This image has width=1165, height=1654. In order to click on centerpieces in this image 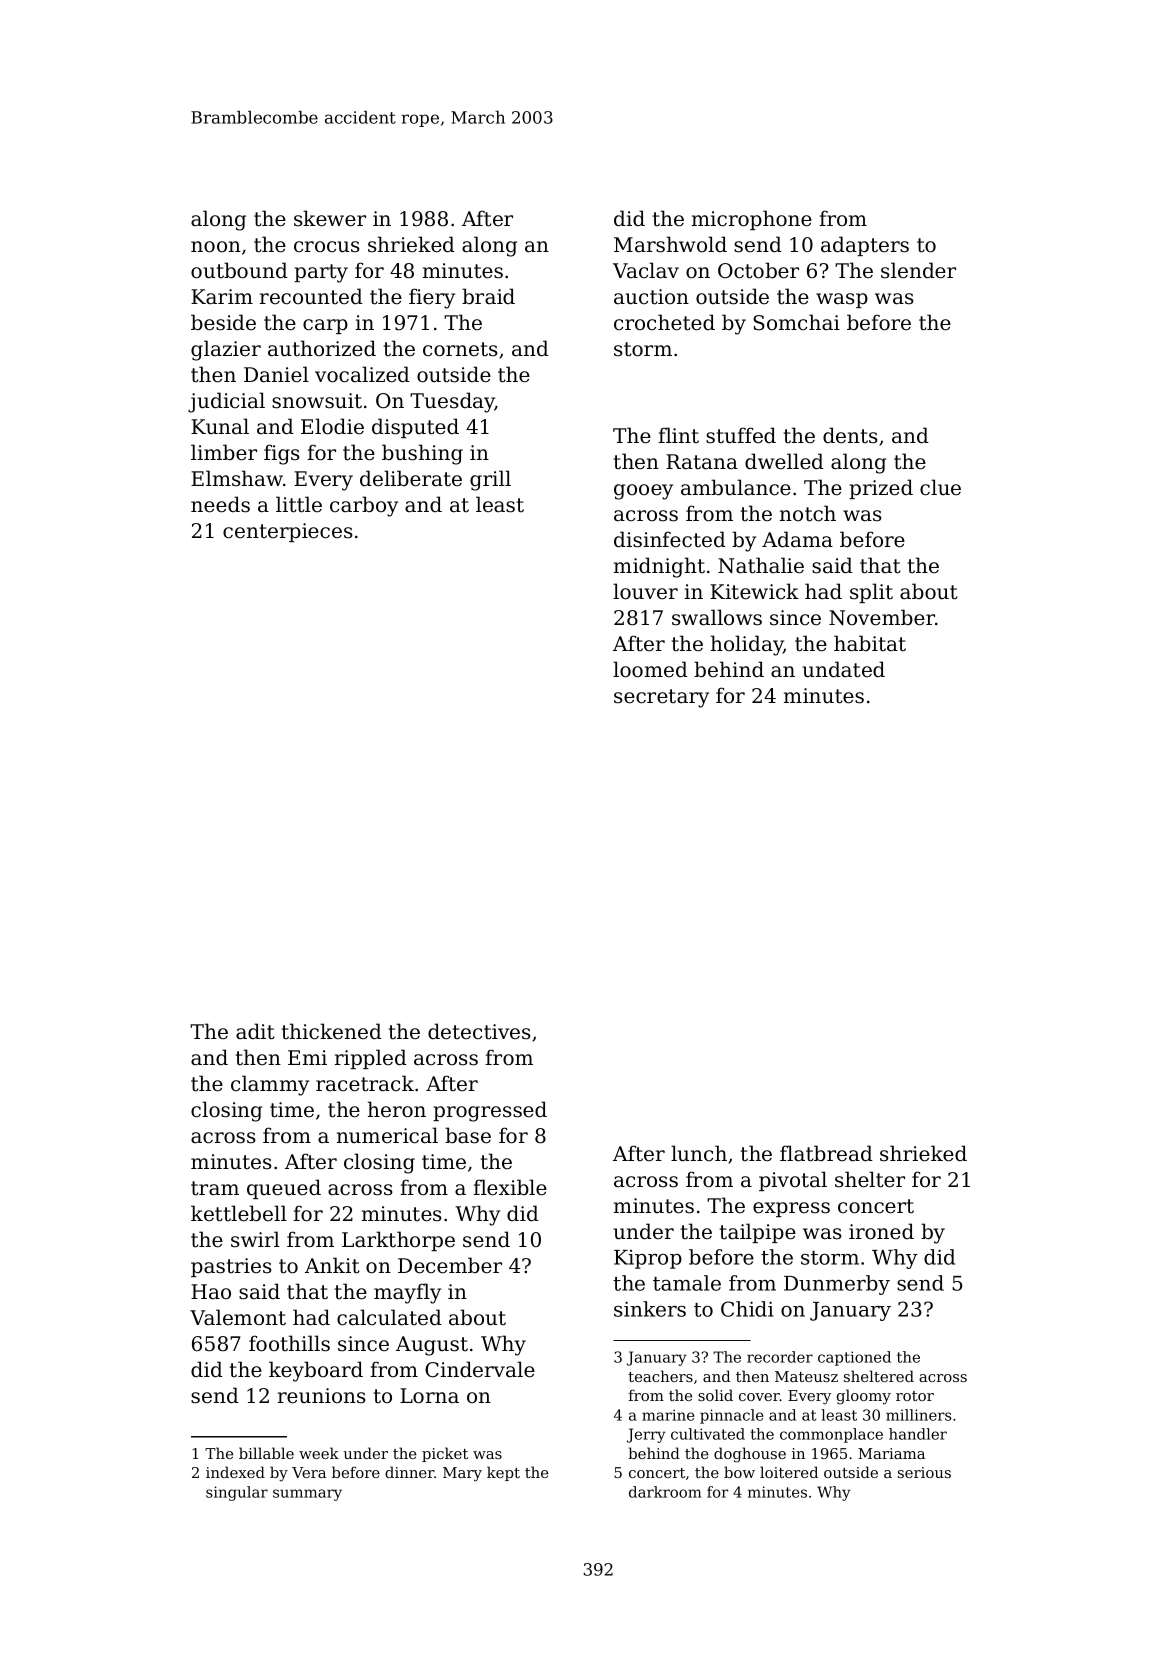, I will do `click(288, 532)`.
